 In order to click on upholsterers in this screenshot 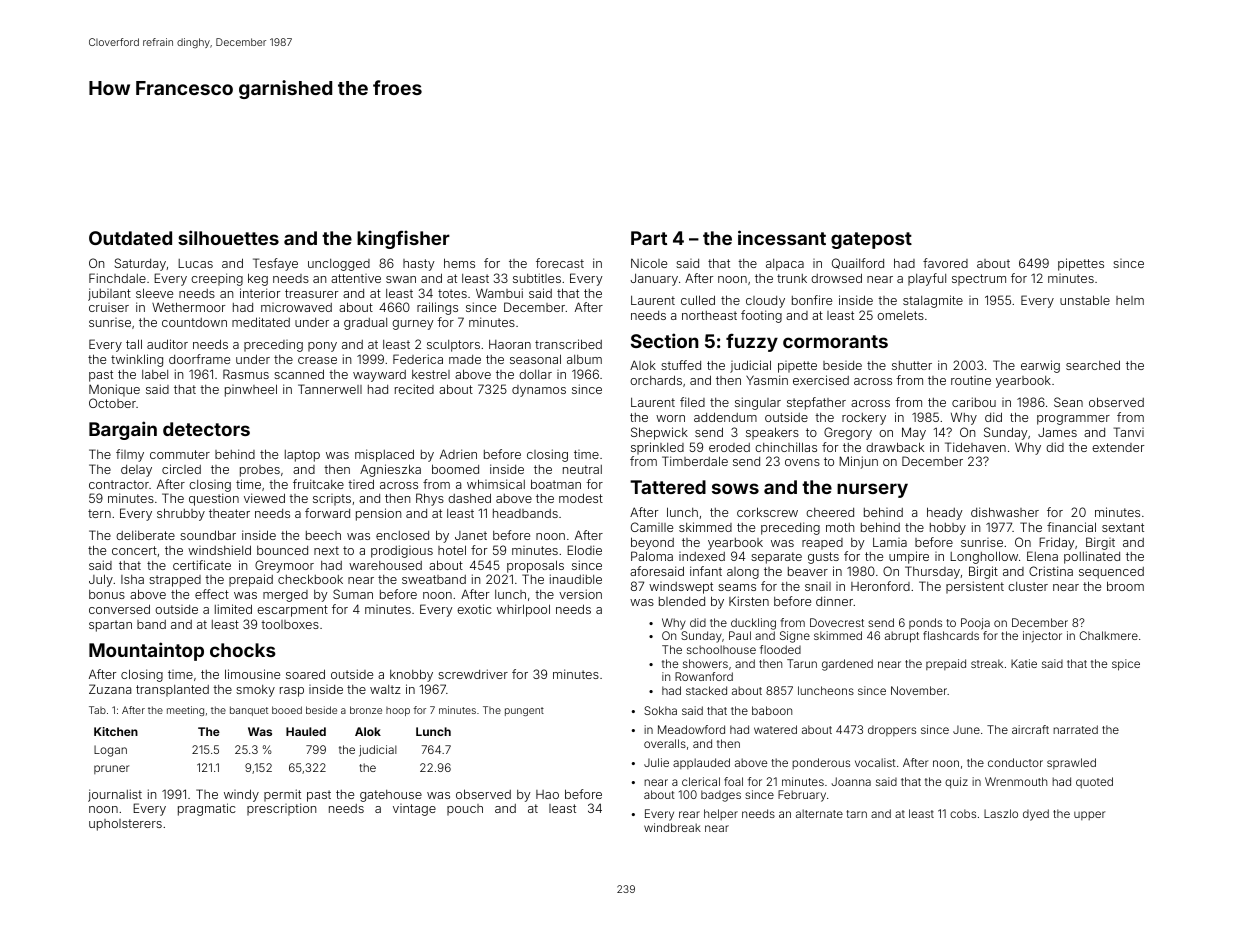, I will do `click(125, 825)`.
